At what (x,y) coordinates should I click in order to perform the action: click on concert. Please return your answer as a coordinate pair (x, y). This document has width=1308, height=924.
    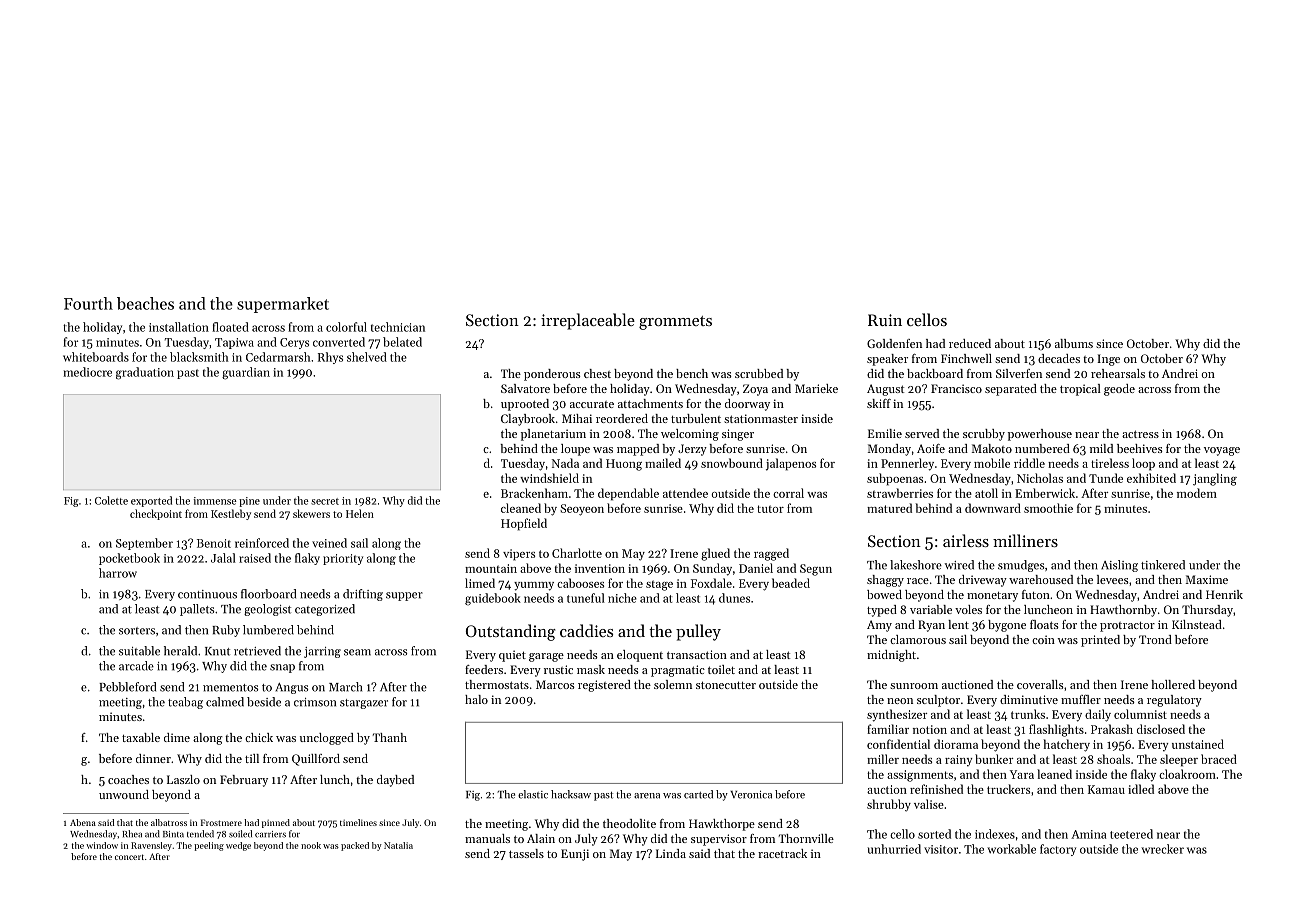
    Looking at the image, I should click on (129, 857).
